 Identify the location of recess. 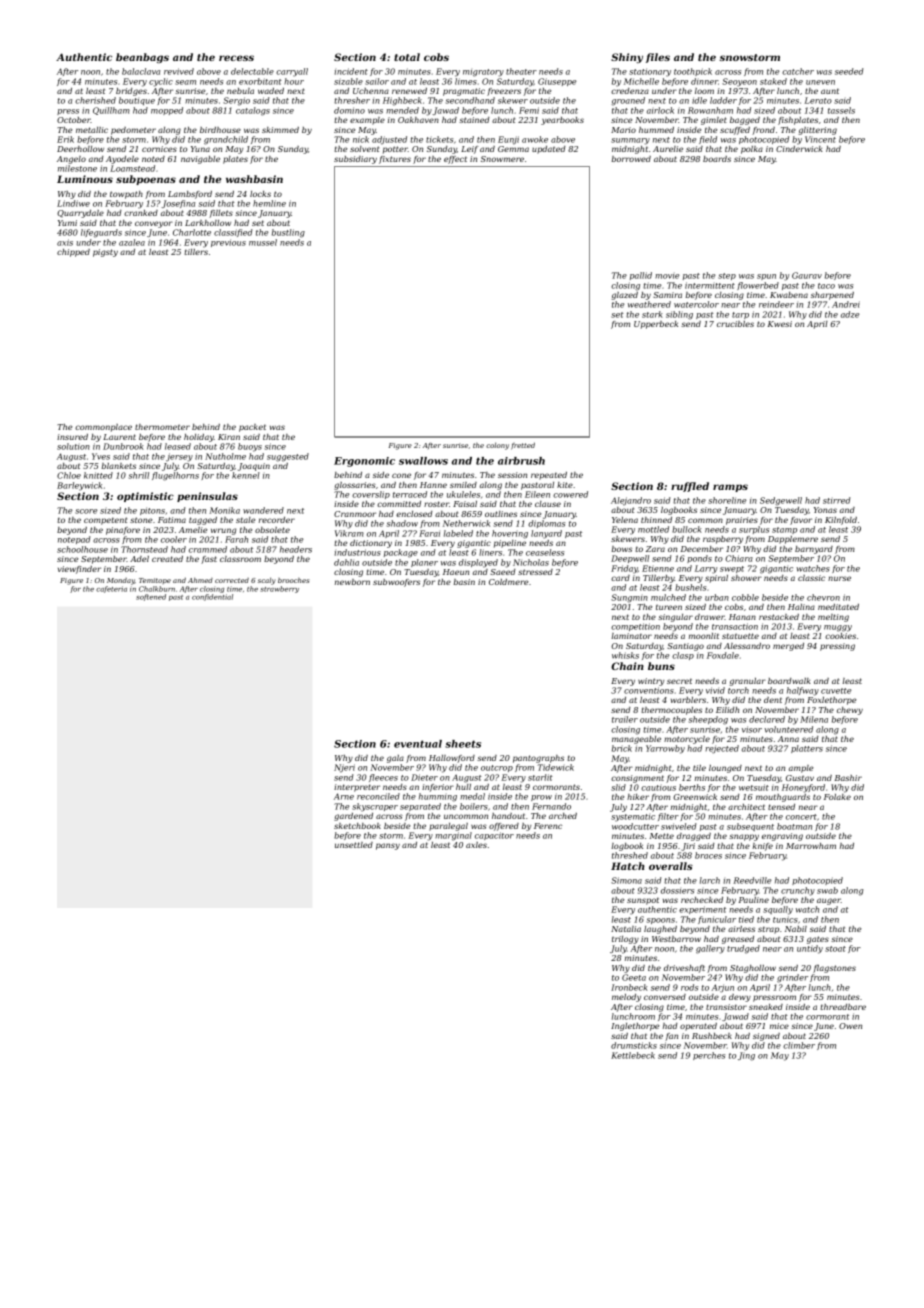
(236, 58).
